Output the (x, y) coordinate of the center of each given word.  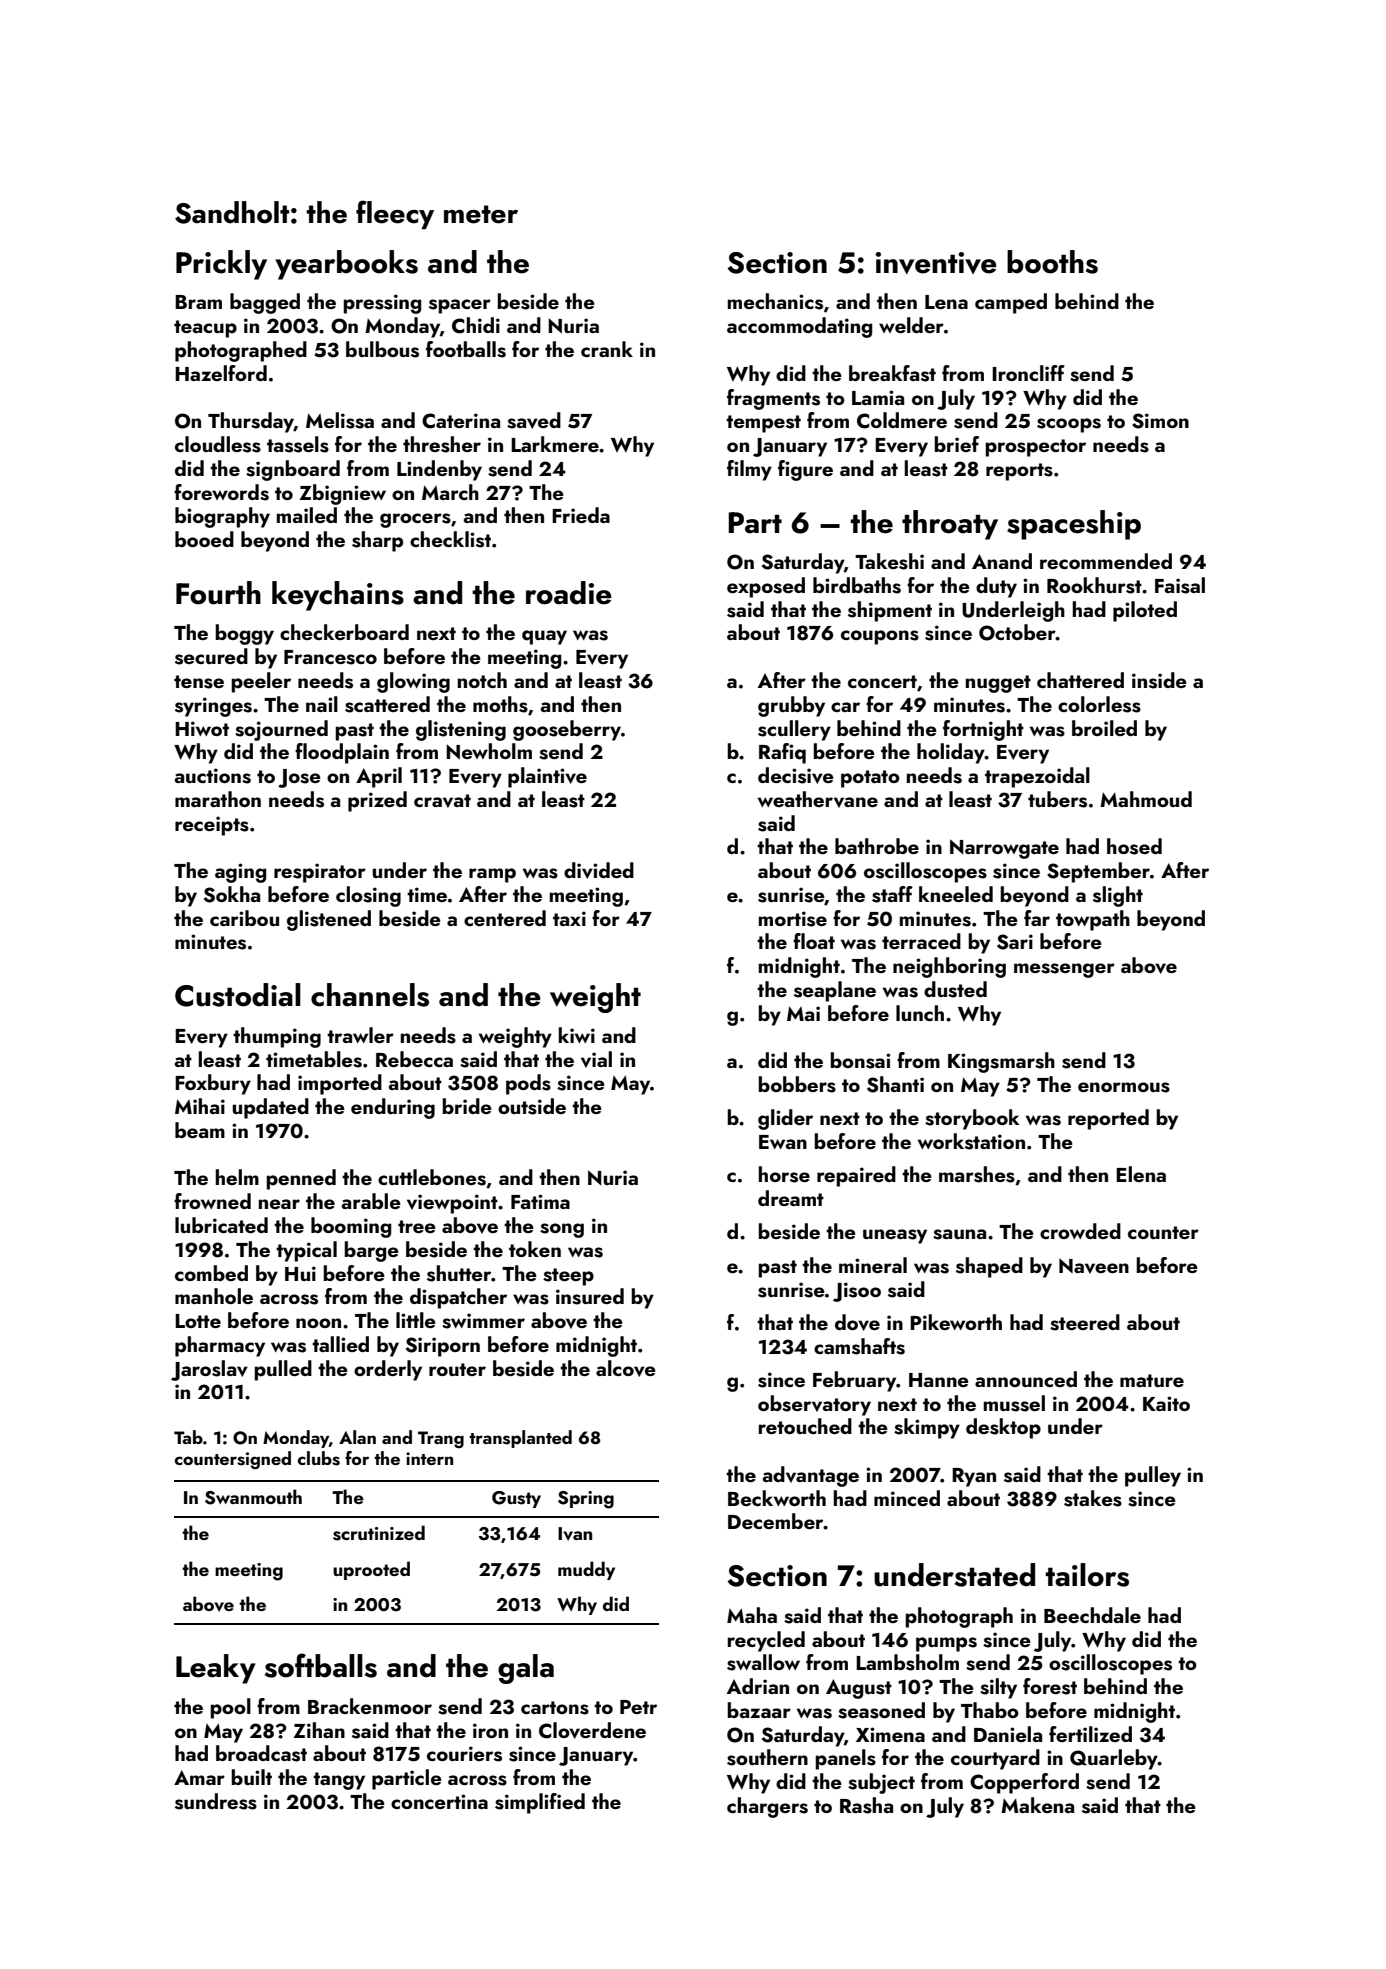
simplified (540, 1803)
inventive (936, 263)
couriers (464, 1754)
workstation (971, 1141)
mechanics (775, 301)
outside (532, 1106)
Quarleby (1114, 1759)
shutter (459, 1273)
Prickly (221, 265)
